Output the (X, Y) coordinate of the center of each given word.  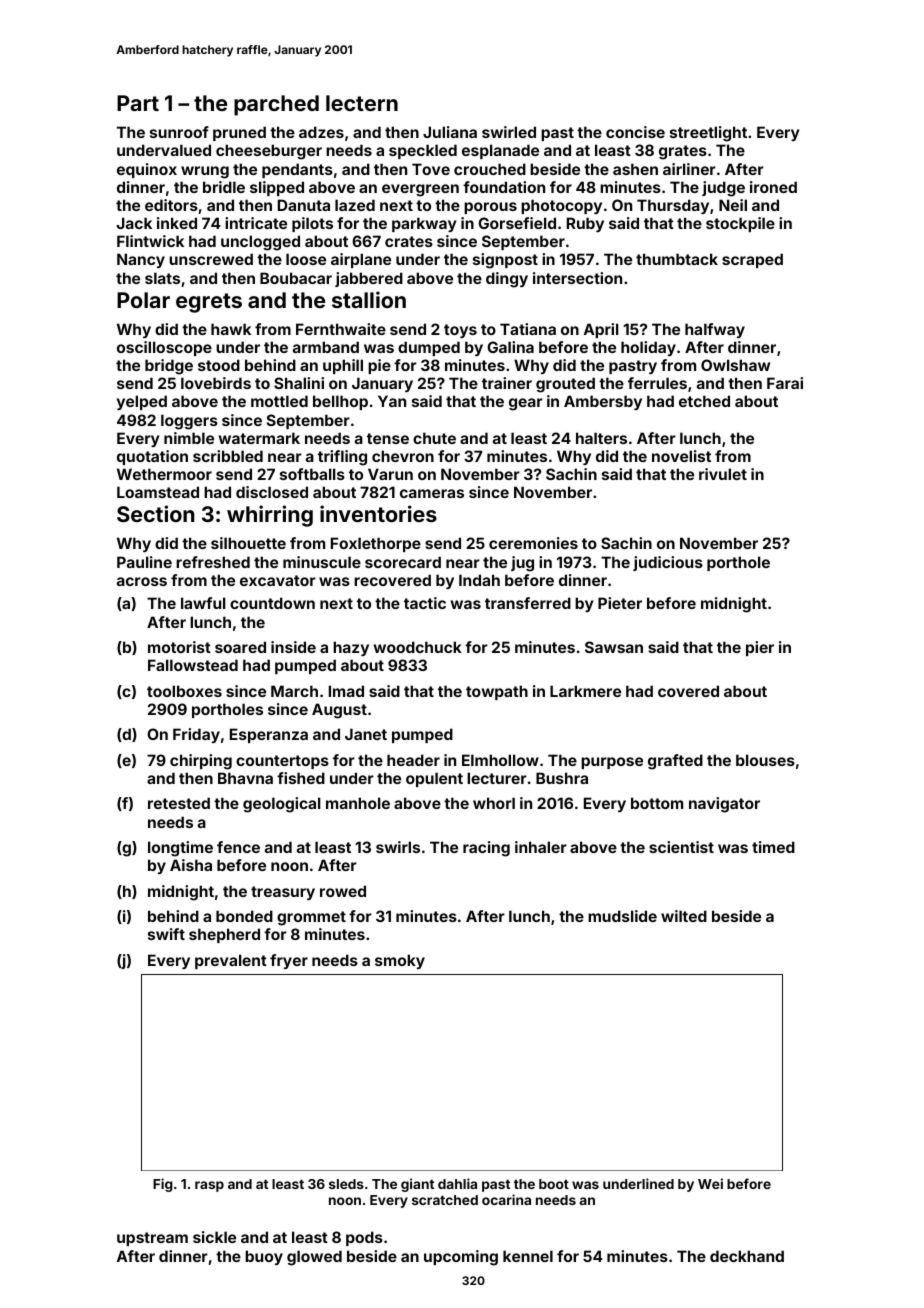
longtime (180, 849)
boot (554, 1184)
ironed (773, 187)
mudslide (622, 916)
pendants (297, 170)
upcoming (461, 1258)
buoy (264, 1257)
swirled (509, 132)
